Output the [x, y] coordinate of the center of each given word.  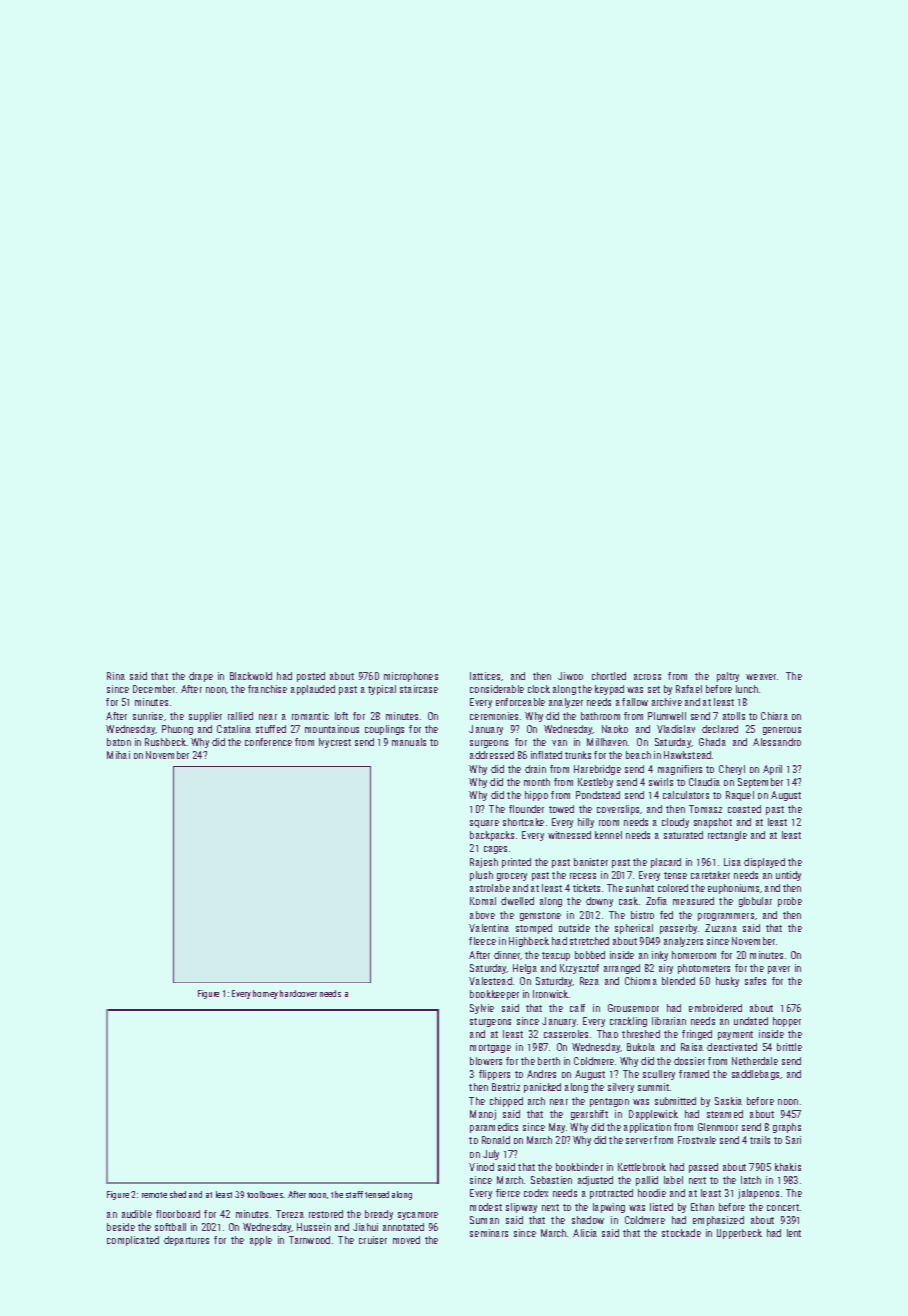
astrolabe [490, 888]
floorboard [178, 1214]
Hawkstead [687, 755]
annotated [403, 1227]
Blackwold [251, 676]
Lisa [732, 862]
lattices [485, 676]
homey [265, 994]
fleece [482, 941]
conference [268, 742]
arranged [622, 969]
